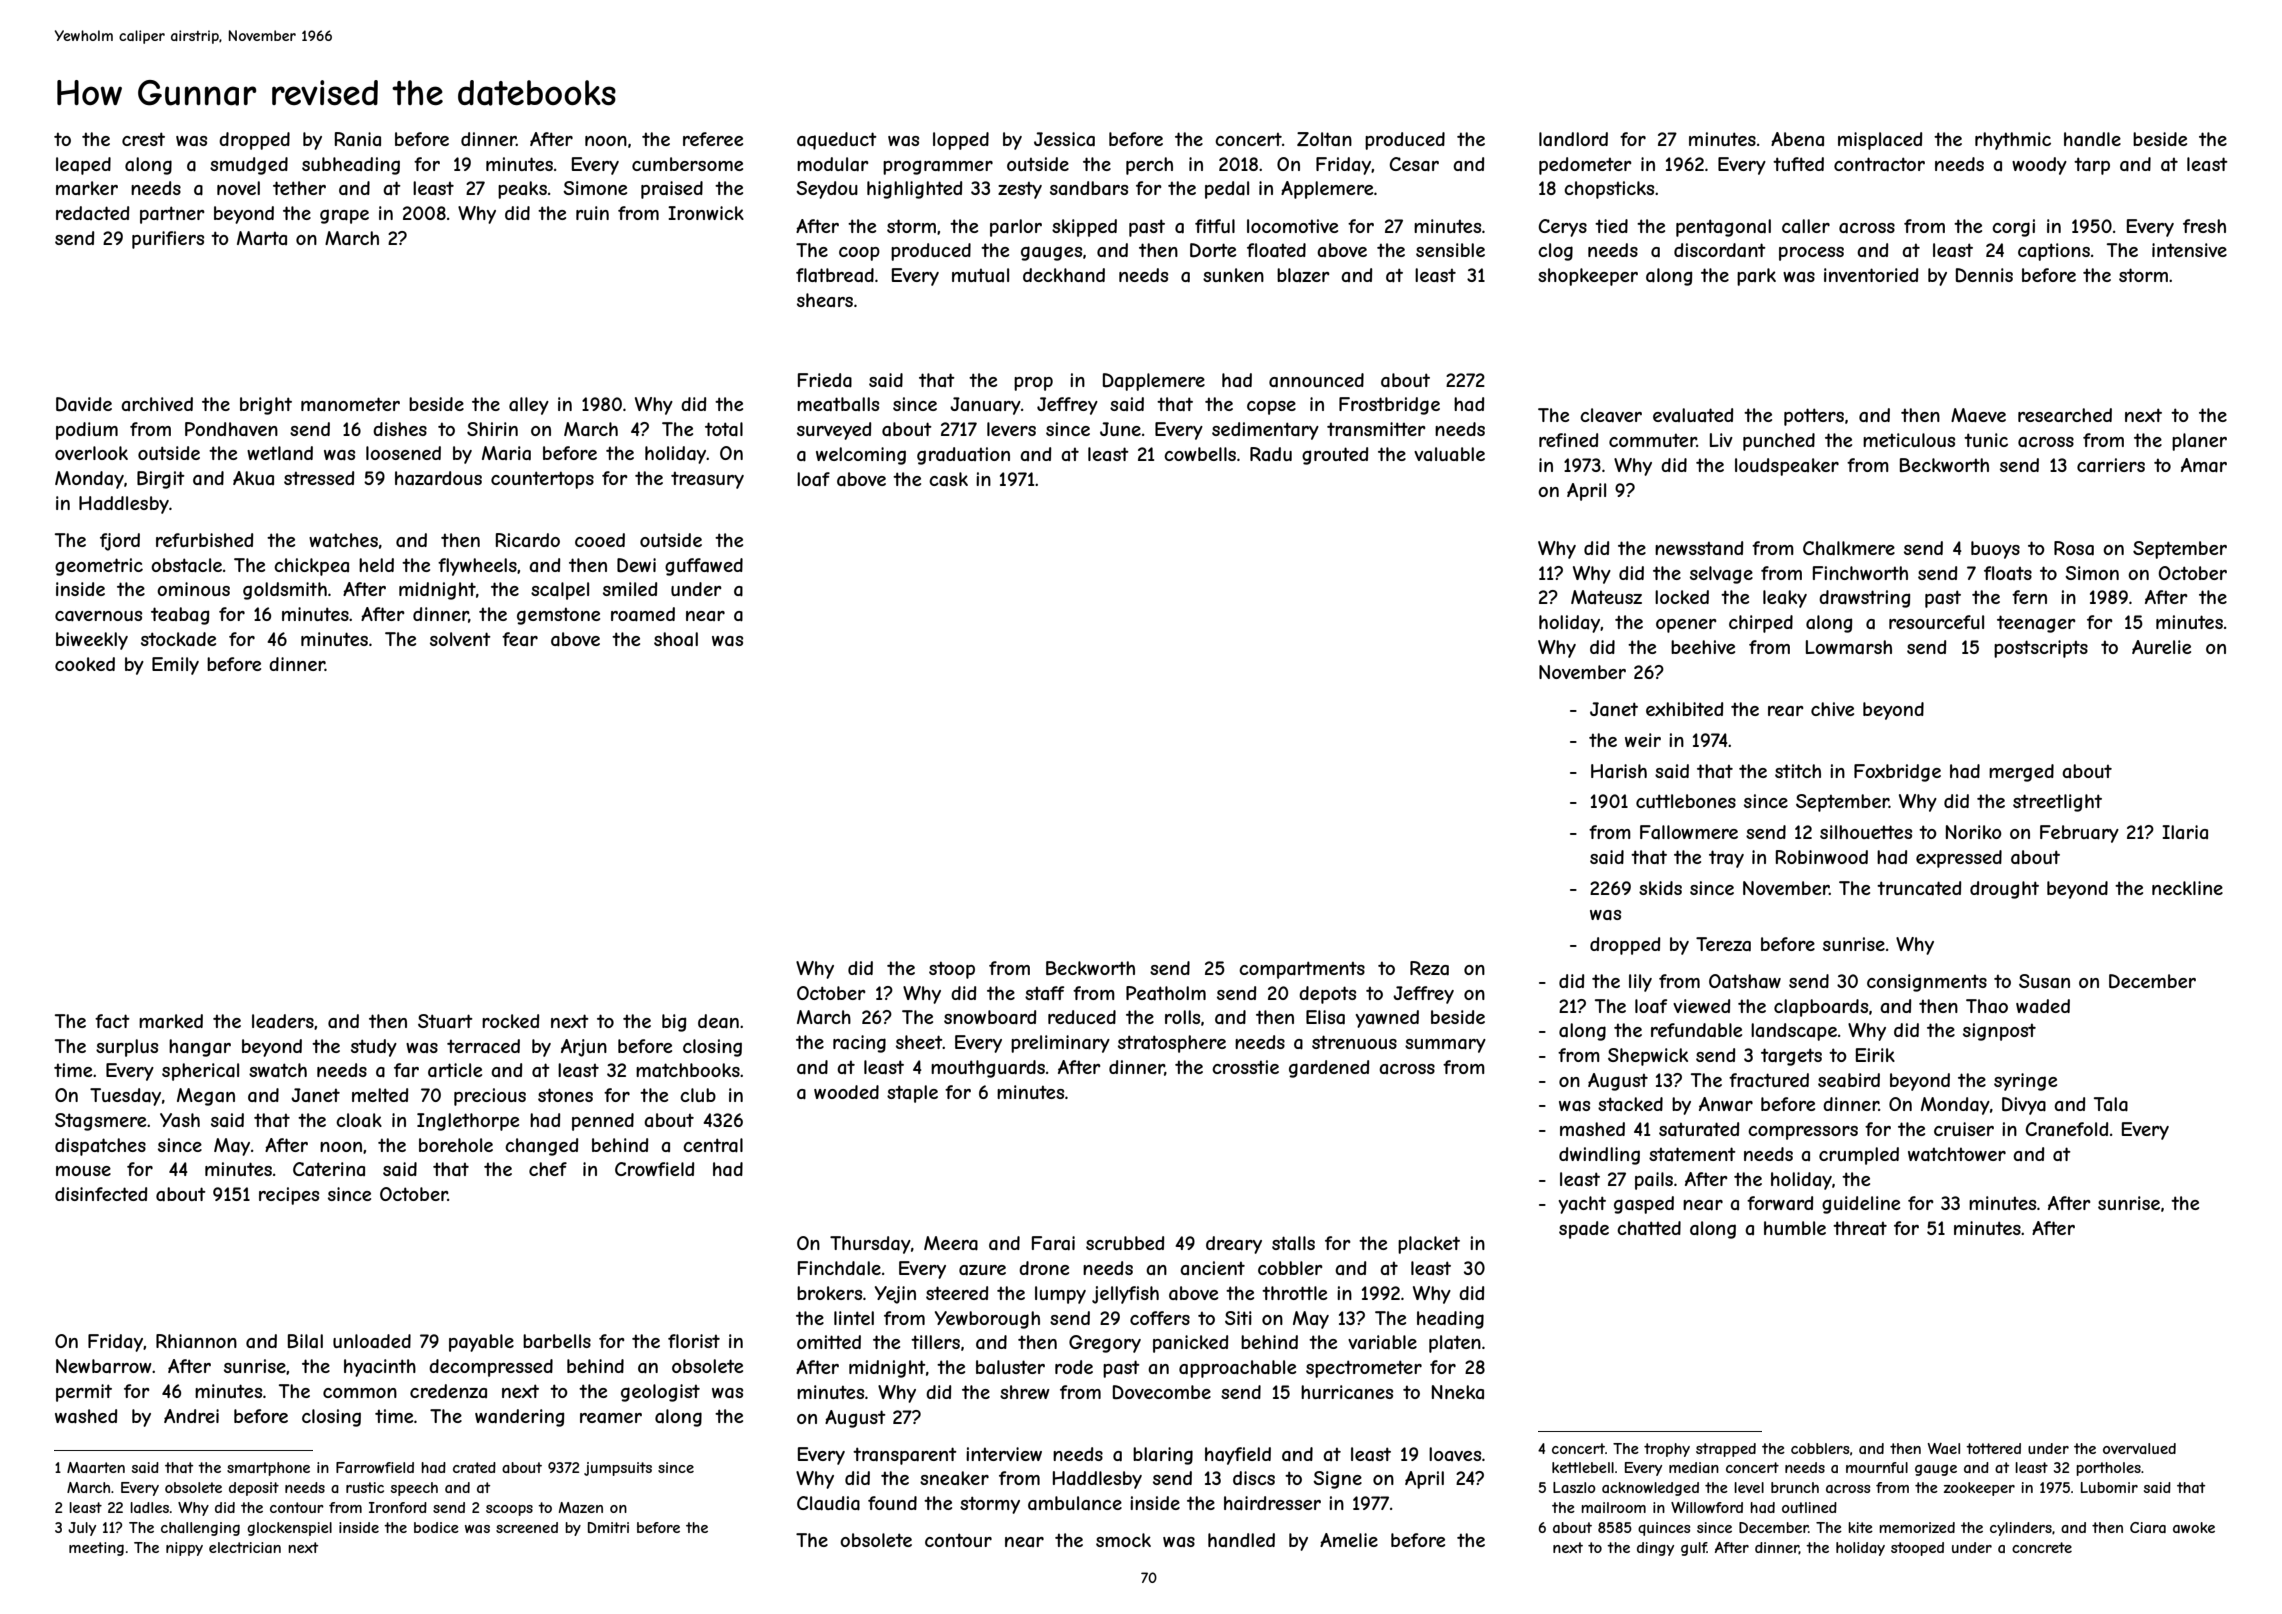 Image resolution: width=2282 pixels, height=1614 pixels. I want to click on glockenspiel, so click(289, 1529).
